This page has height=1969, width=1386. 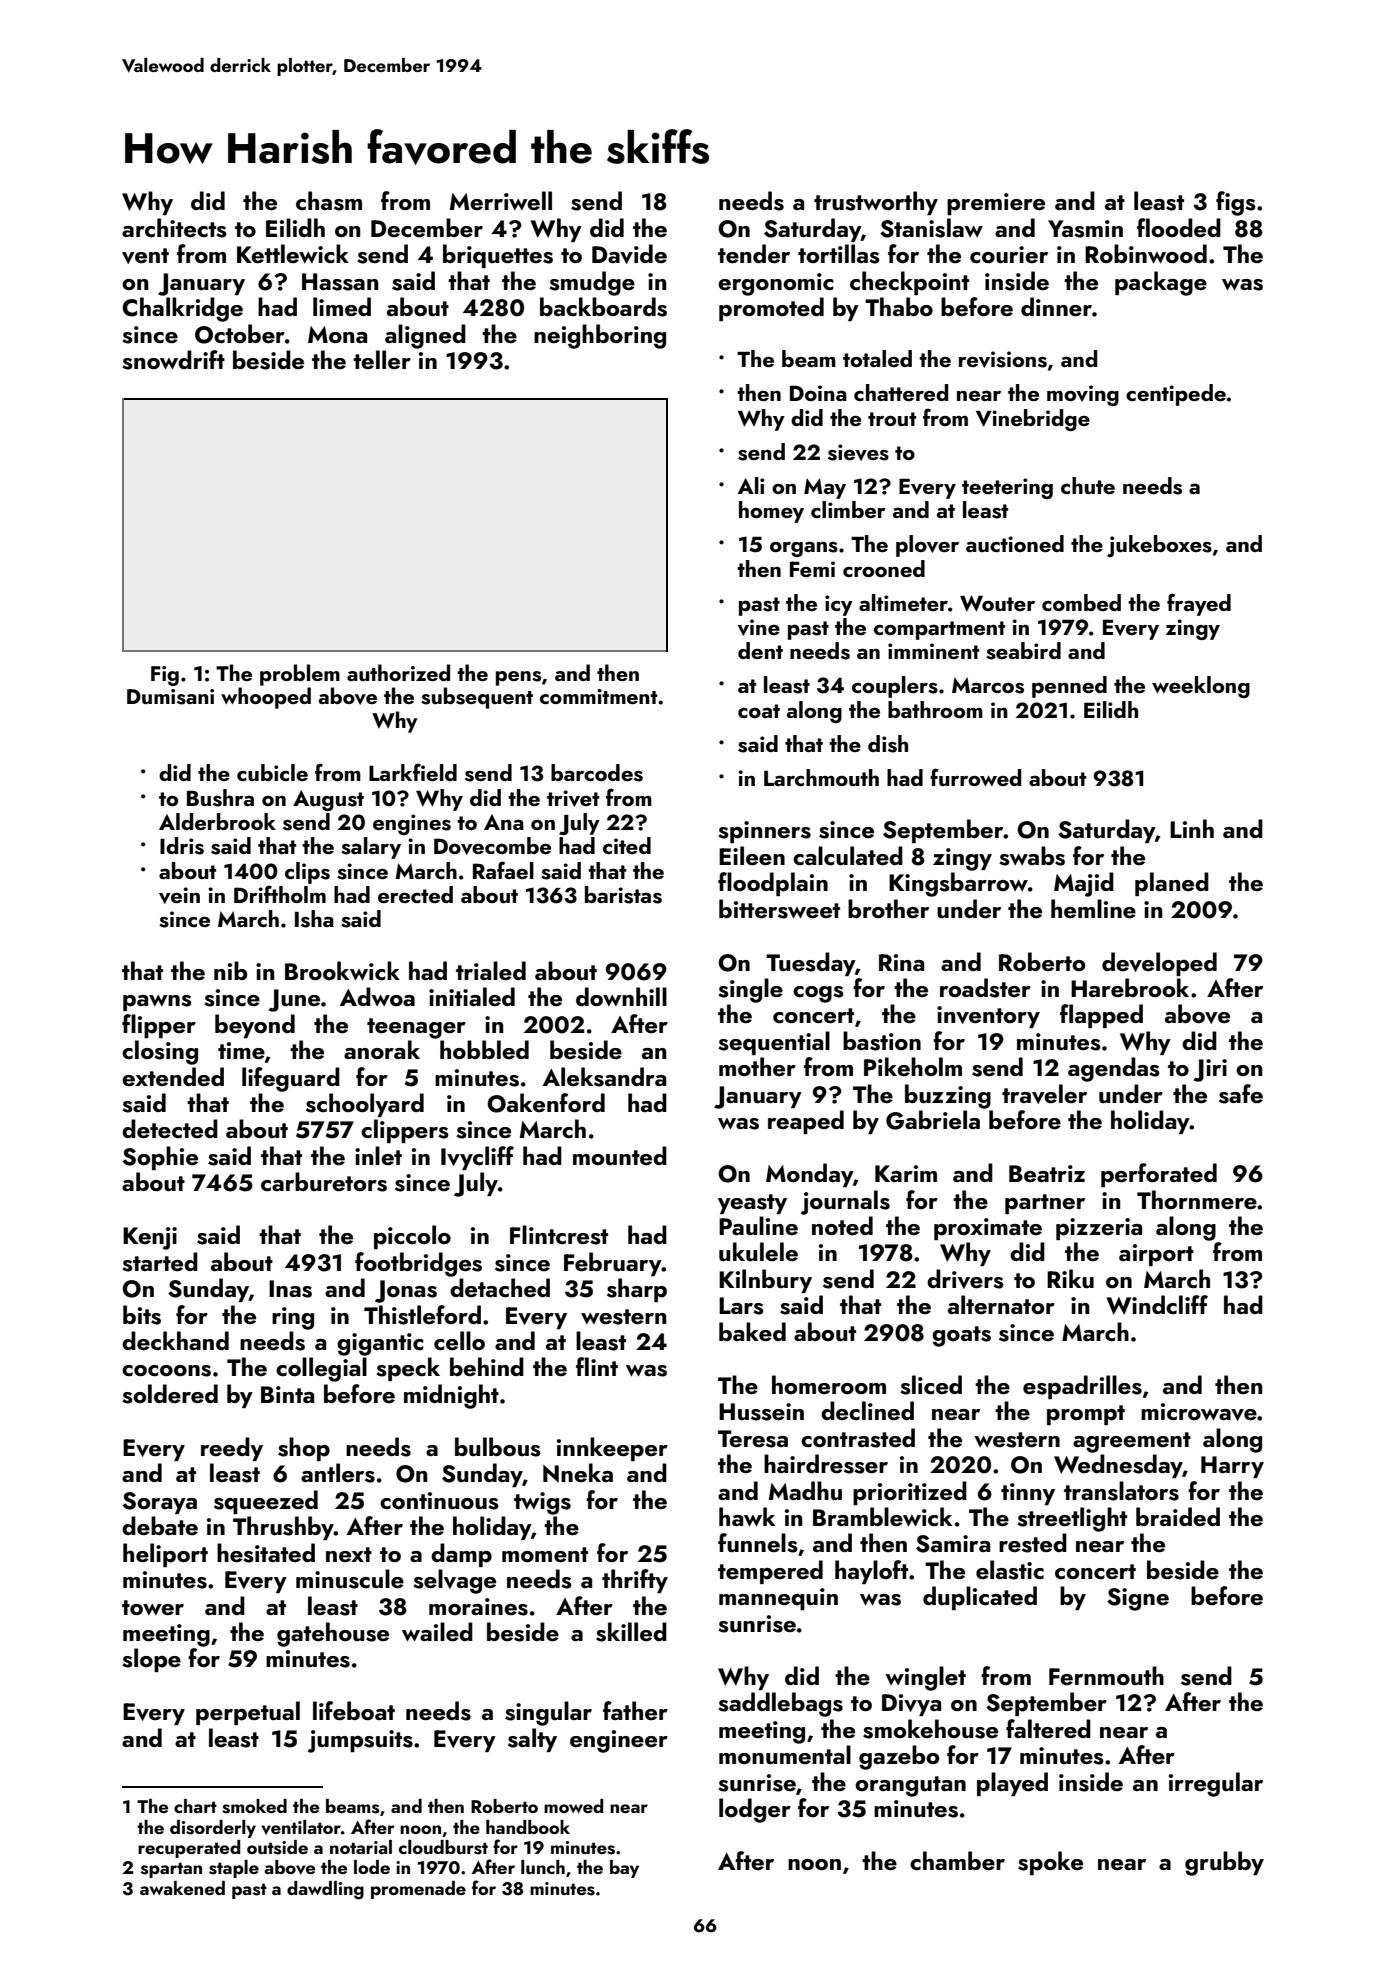 I want to click on chart, so click(x=195, y=1806).
